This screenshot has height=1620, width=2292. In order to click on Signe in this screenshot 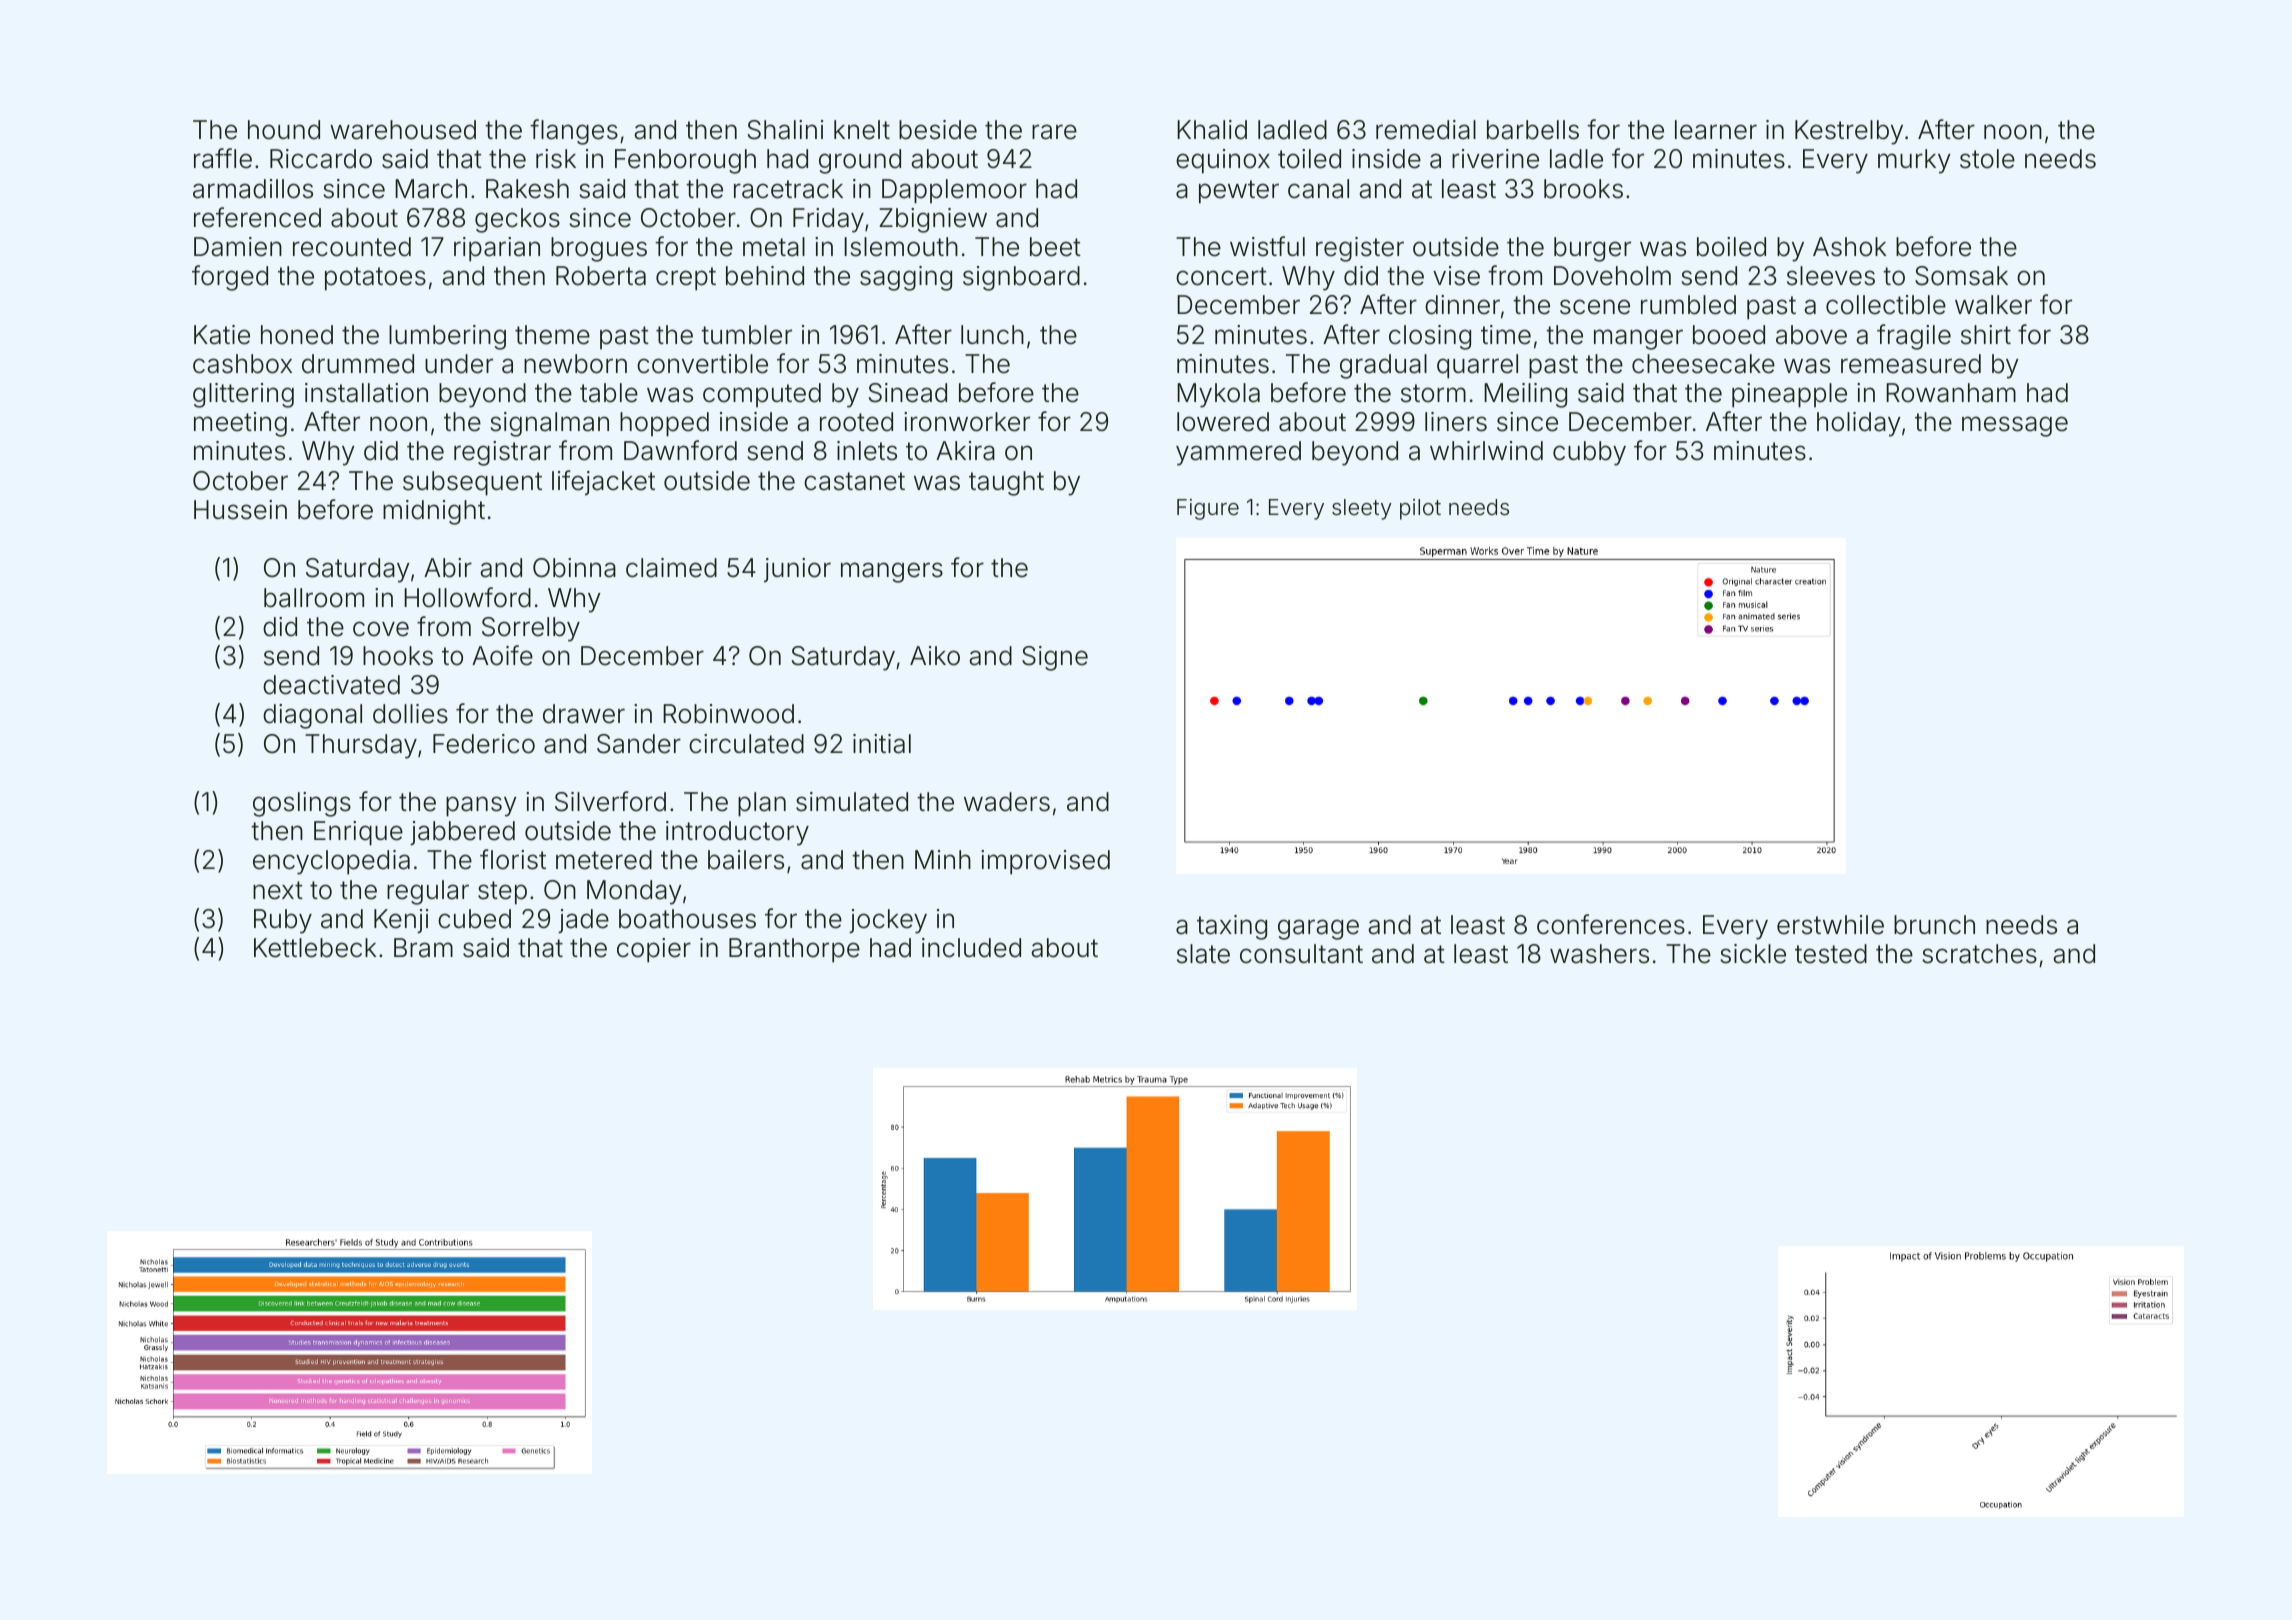, I will do `click(1055, 658)`.
